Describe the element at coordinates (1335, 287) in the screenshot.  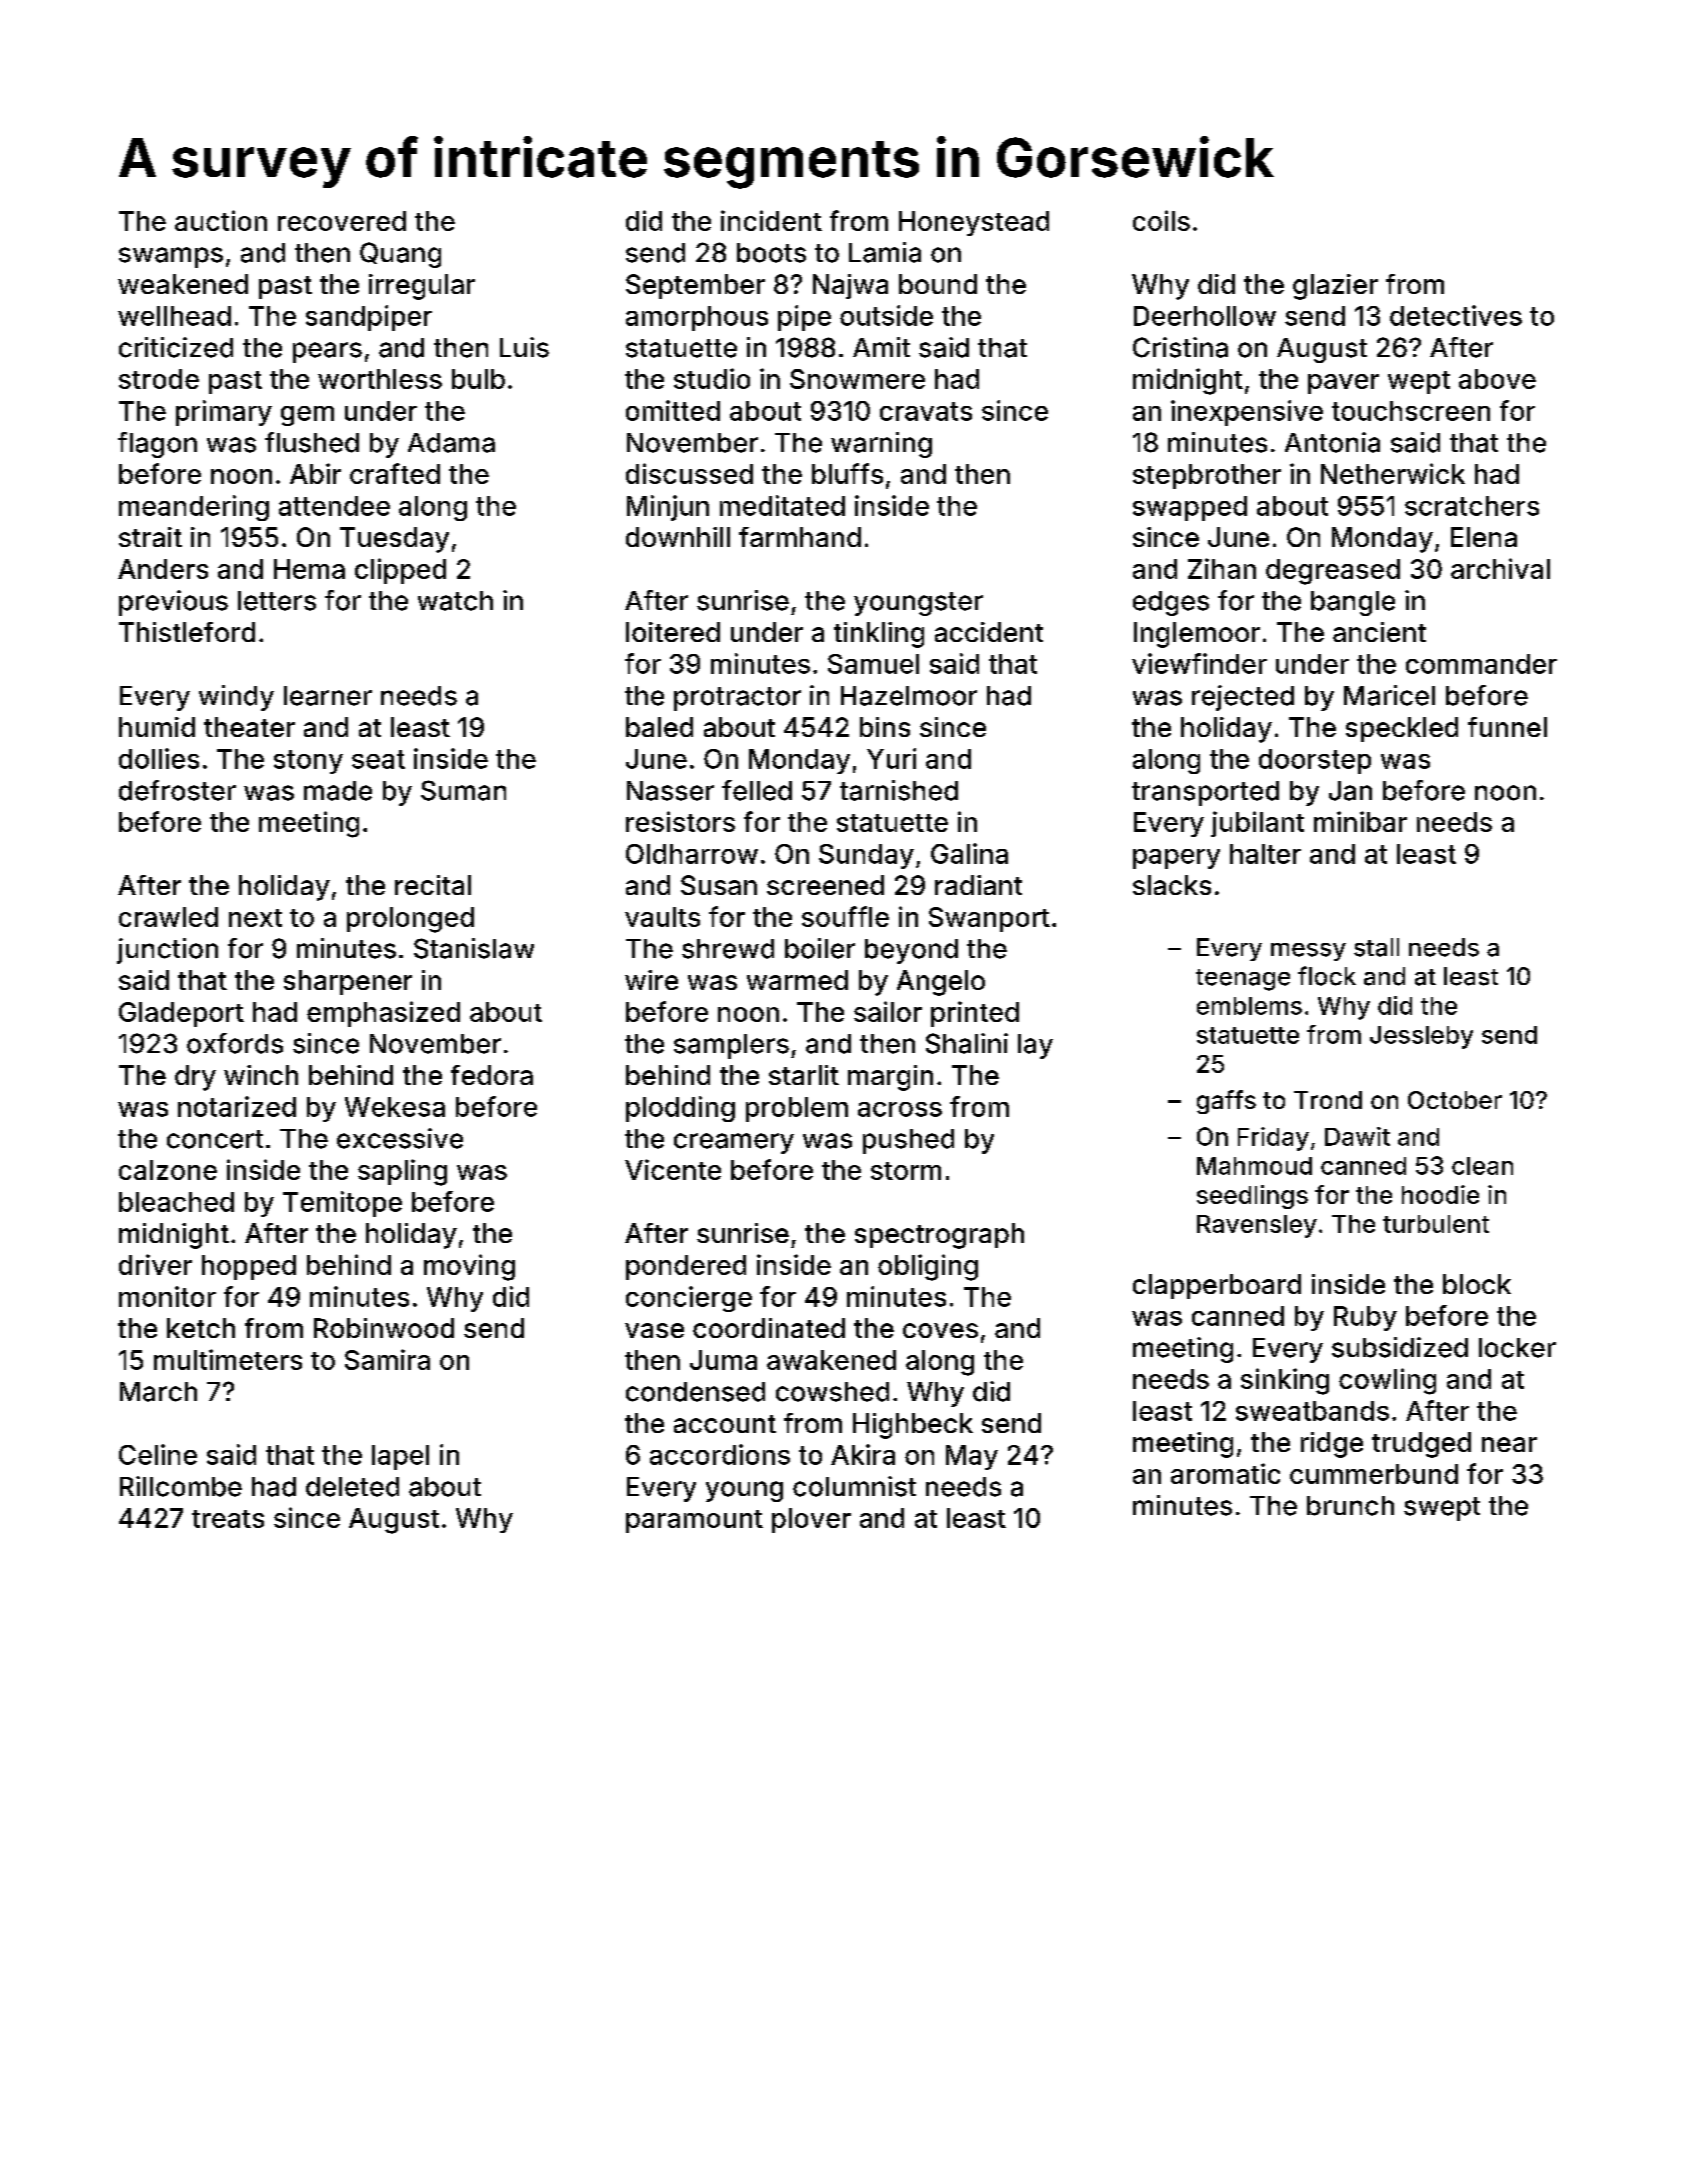
I see `glazier` at that location.
